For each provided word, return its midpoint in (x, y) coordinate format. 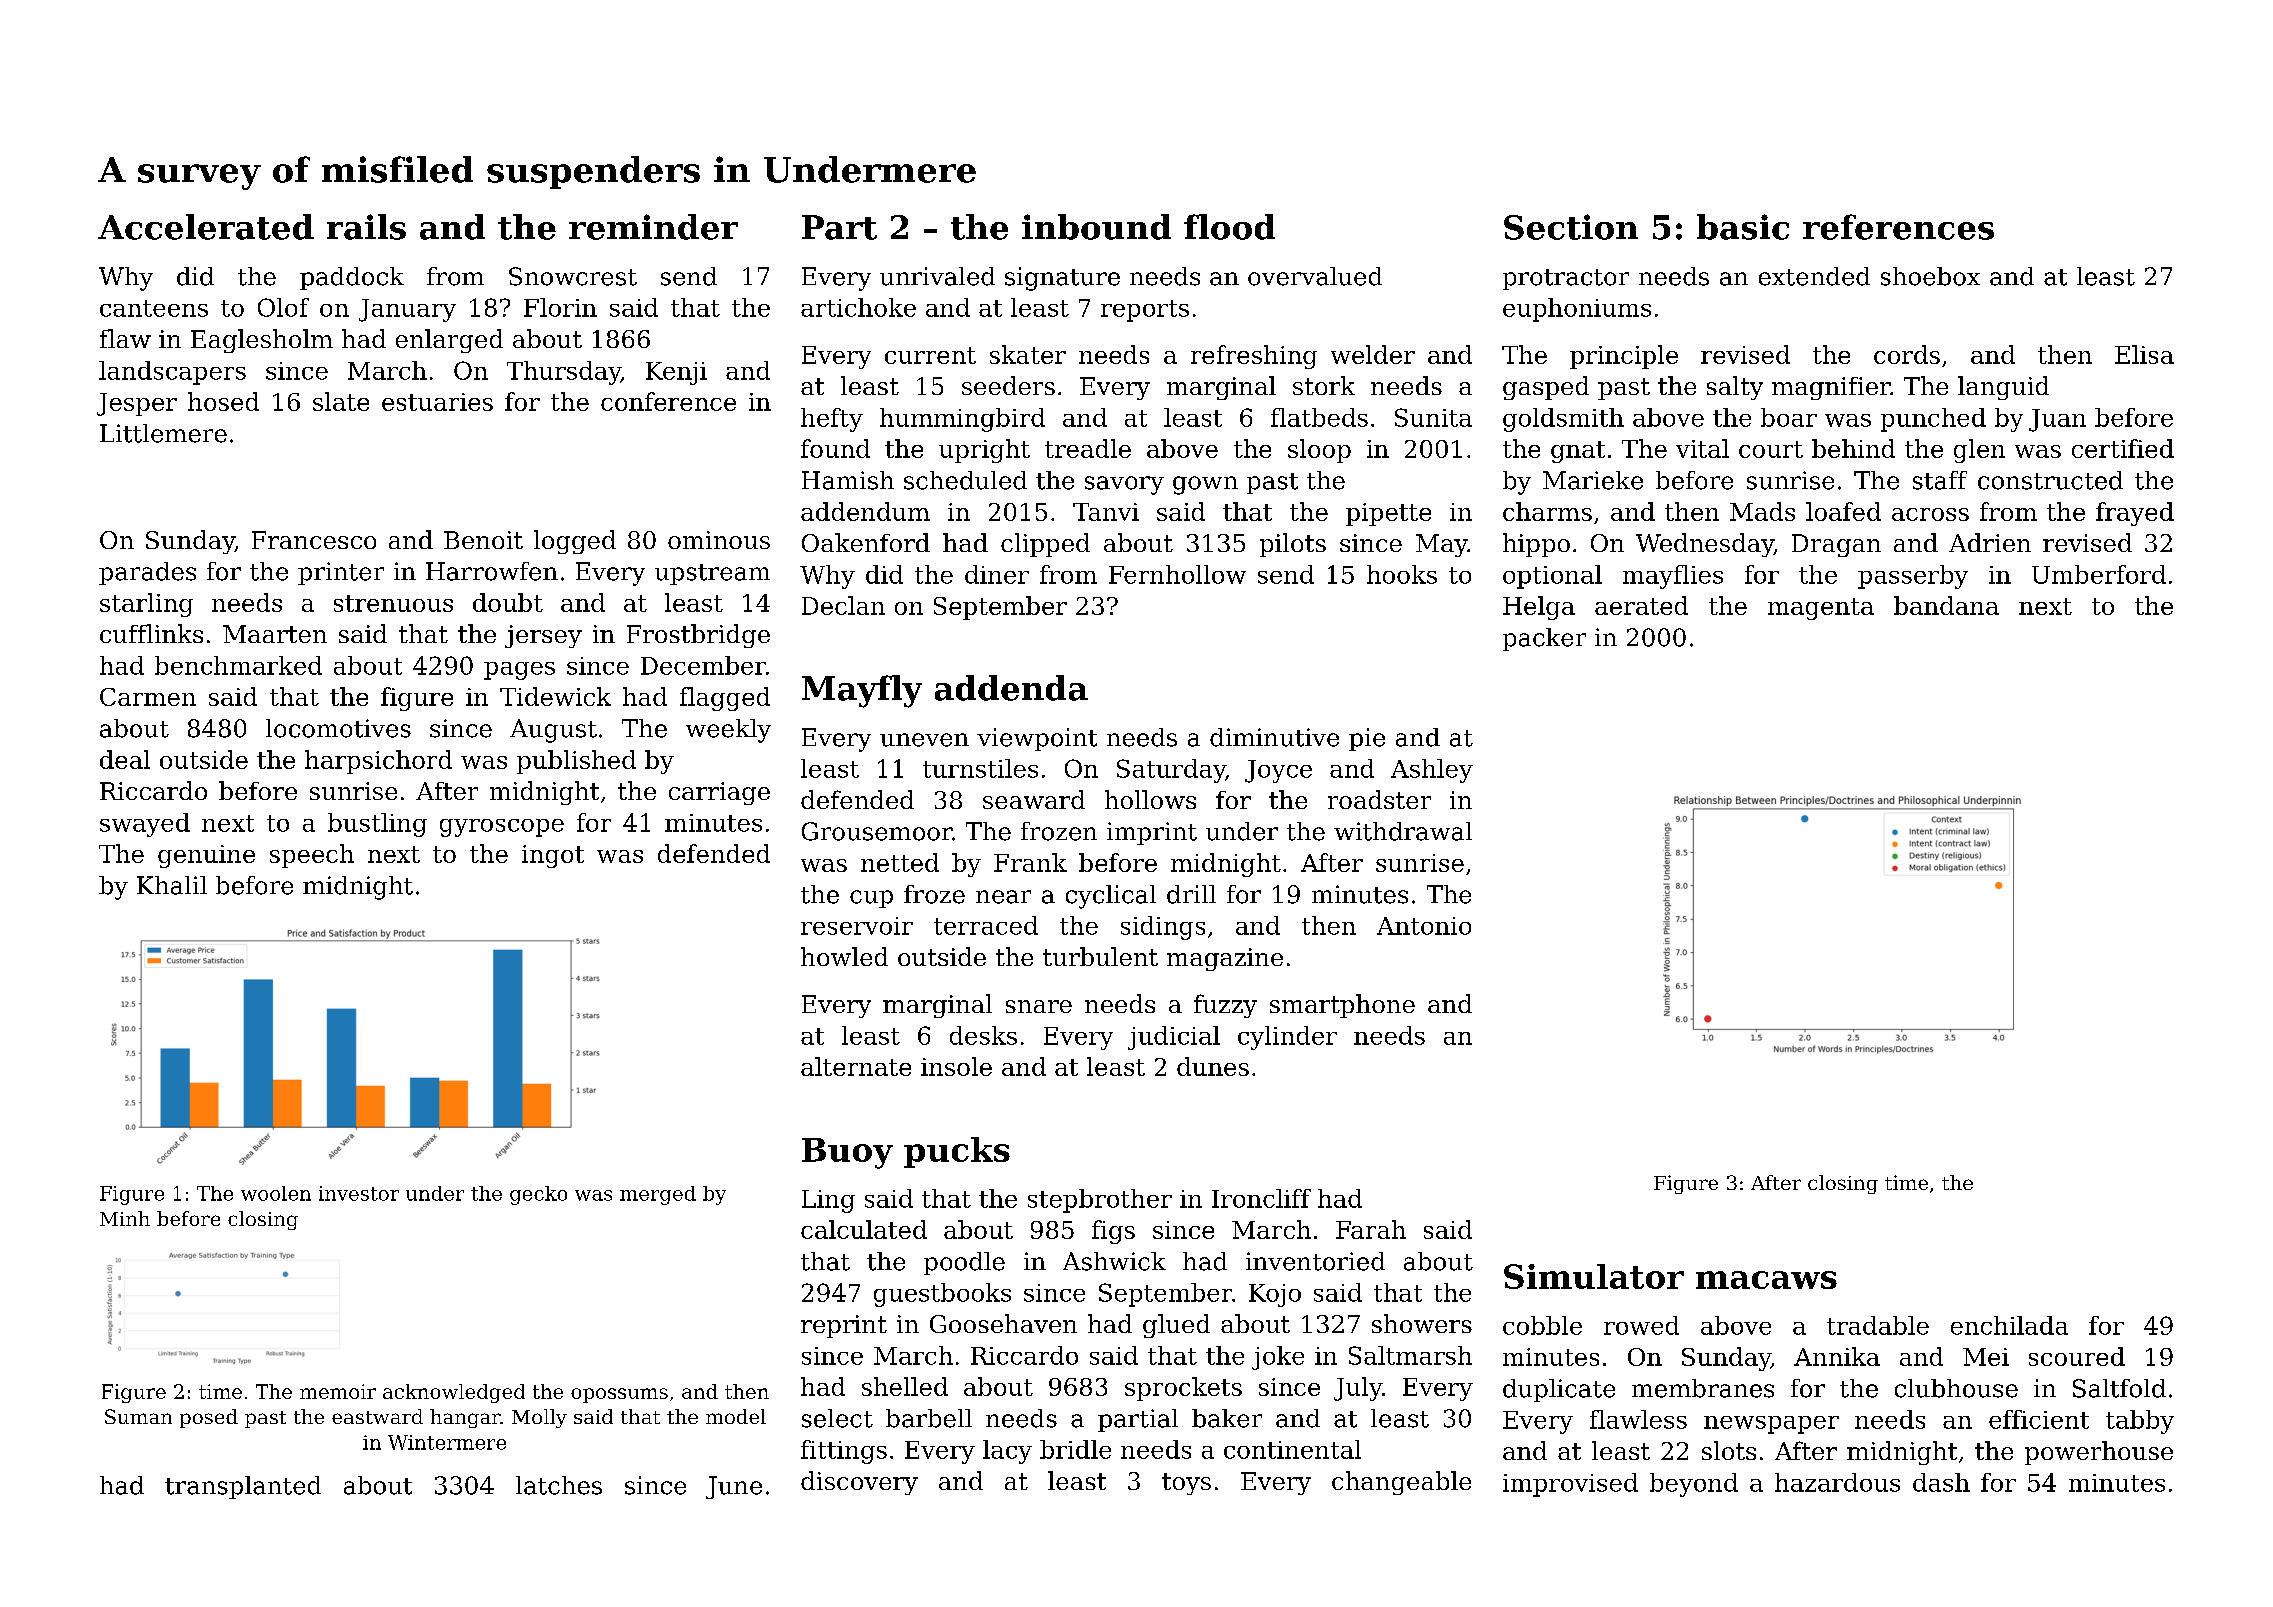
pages (519, 671)
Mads (1762, 511)
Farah (1371, 1229)
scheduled (965, 480)
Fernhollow (1177, 574)
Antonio (1424, 926)
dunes (1213, 1066)
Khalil (172, 885)
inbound (1096, 227)
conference (668, 401)
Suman (138, 1416)
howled (844, 956)
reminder (653, 227)
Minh (125, 1218)
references (1898, 227)
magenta (1821, 609)
